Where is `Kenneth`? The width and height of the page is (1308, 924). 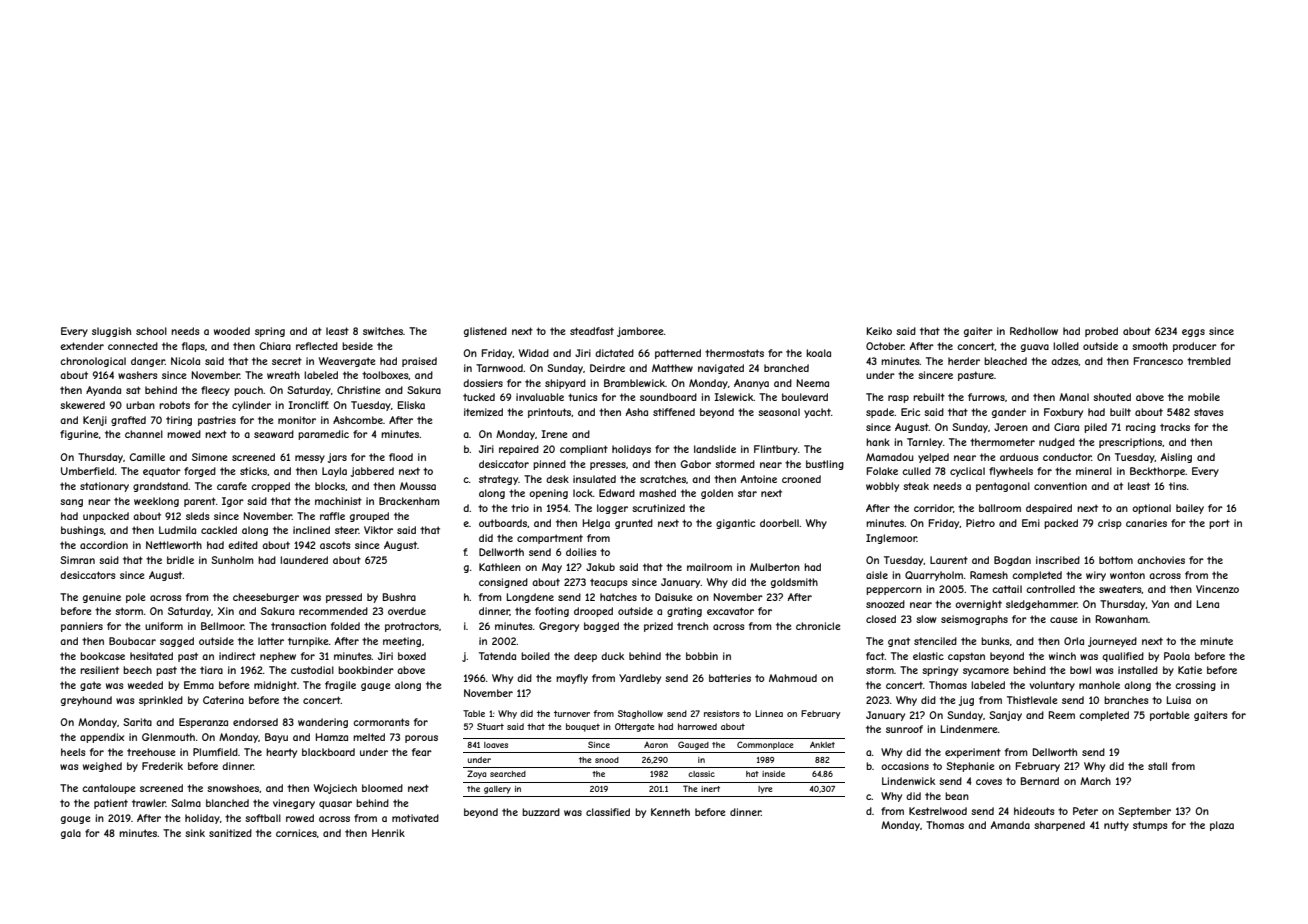
Kenneth is located at coordinates (670, 812).
